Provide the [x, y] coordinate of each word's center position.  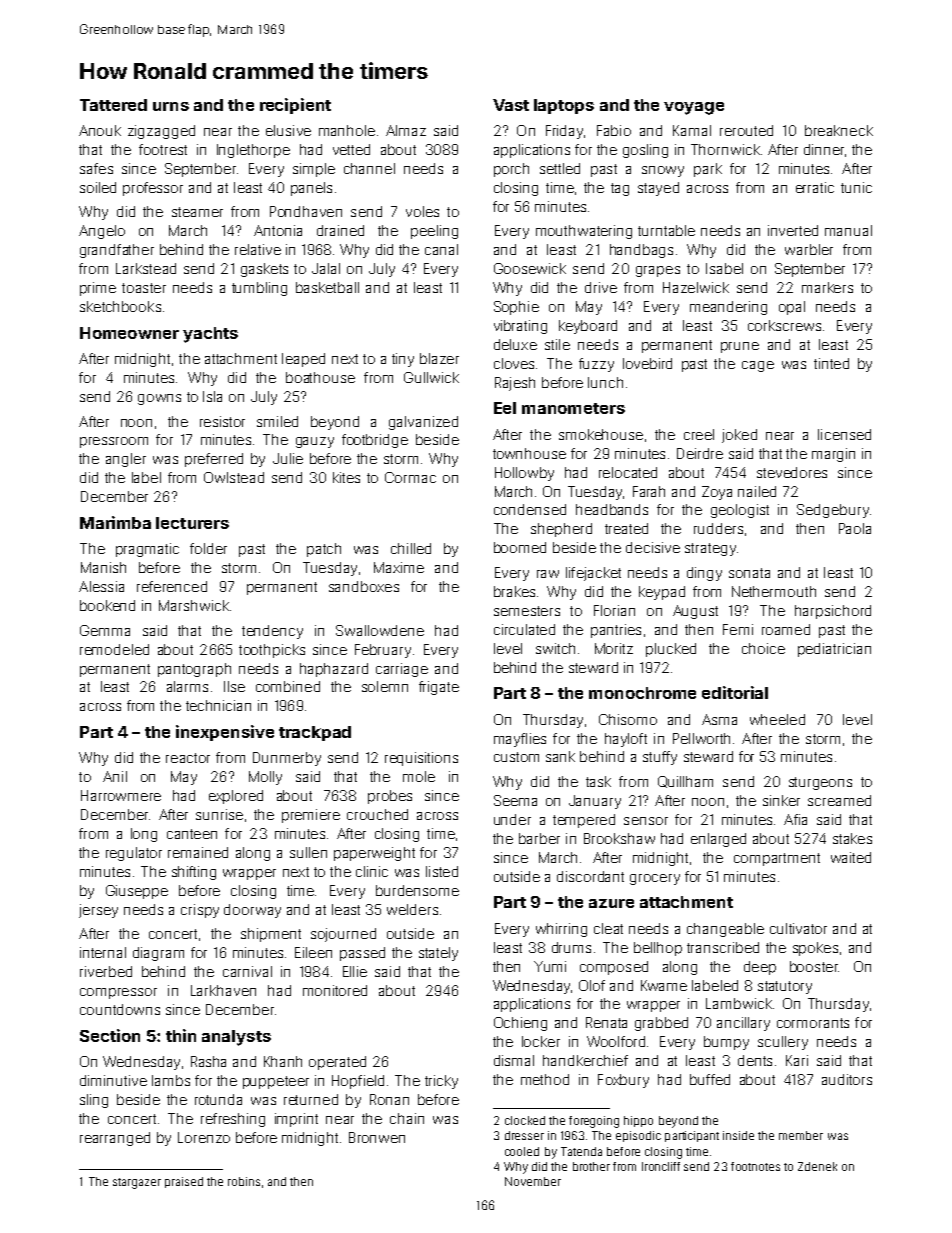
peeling [434, 232]
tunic [856, 187]
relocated [628, 472]
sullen [308, 852]
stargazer [137, 1183]
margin [833, 455]
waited [851, 857]
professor [153, 189]
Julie [288, 458]
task [598, 781]
